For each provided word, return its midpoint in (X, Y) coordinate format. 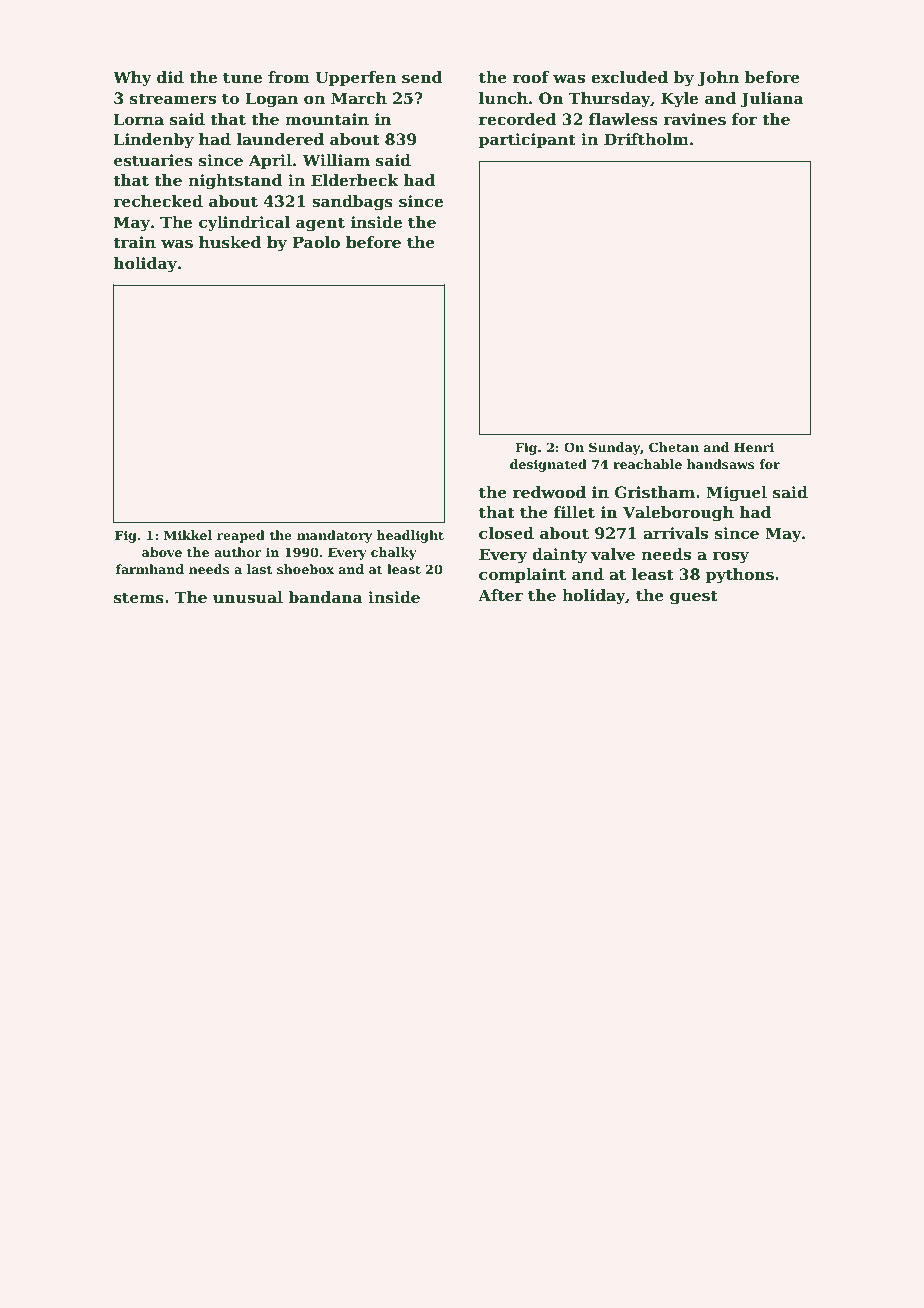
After (500, 595)
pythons (740, 576)
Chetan (674, 447)
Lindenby (154, 141)
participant (527, 140)
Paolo (316, 242)
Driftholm (646, 139)
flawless (623, 119)
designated (548, 465)
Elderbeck (355, 180)
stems (139, 598)
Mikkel (188, 535)
